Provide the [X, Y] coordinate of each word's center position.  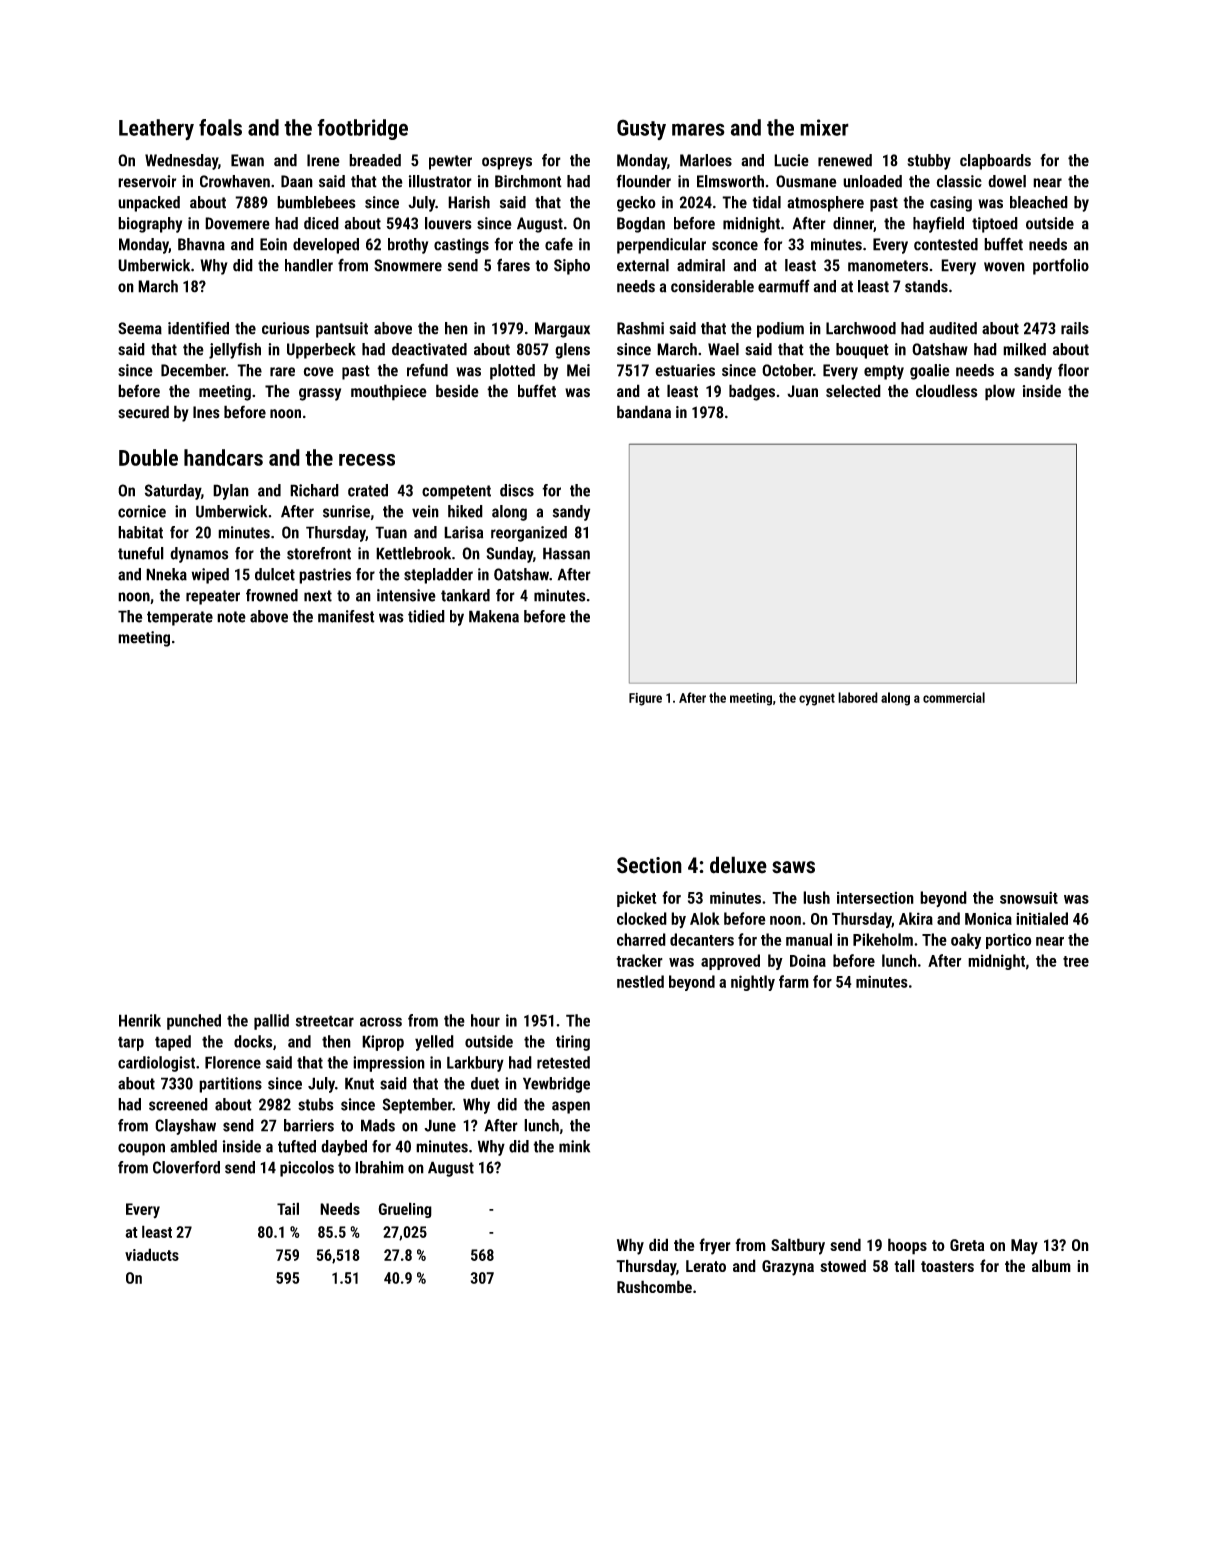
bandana [644, 412]
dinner [853, 224]
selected [853, 391]
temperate [180, 618]
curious [286, 328]
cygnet [817, 699]
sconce [735, 246]
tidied [426, 616]
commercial [954, 697]
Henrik [140, 1020]
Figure [645, 699]
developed [326, 246]
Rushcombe [654, 1286]
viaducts [152, 1254]
